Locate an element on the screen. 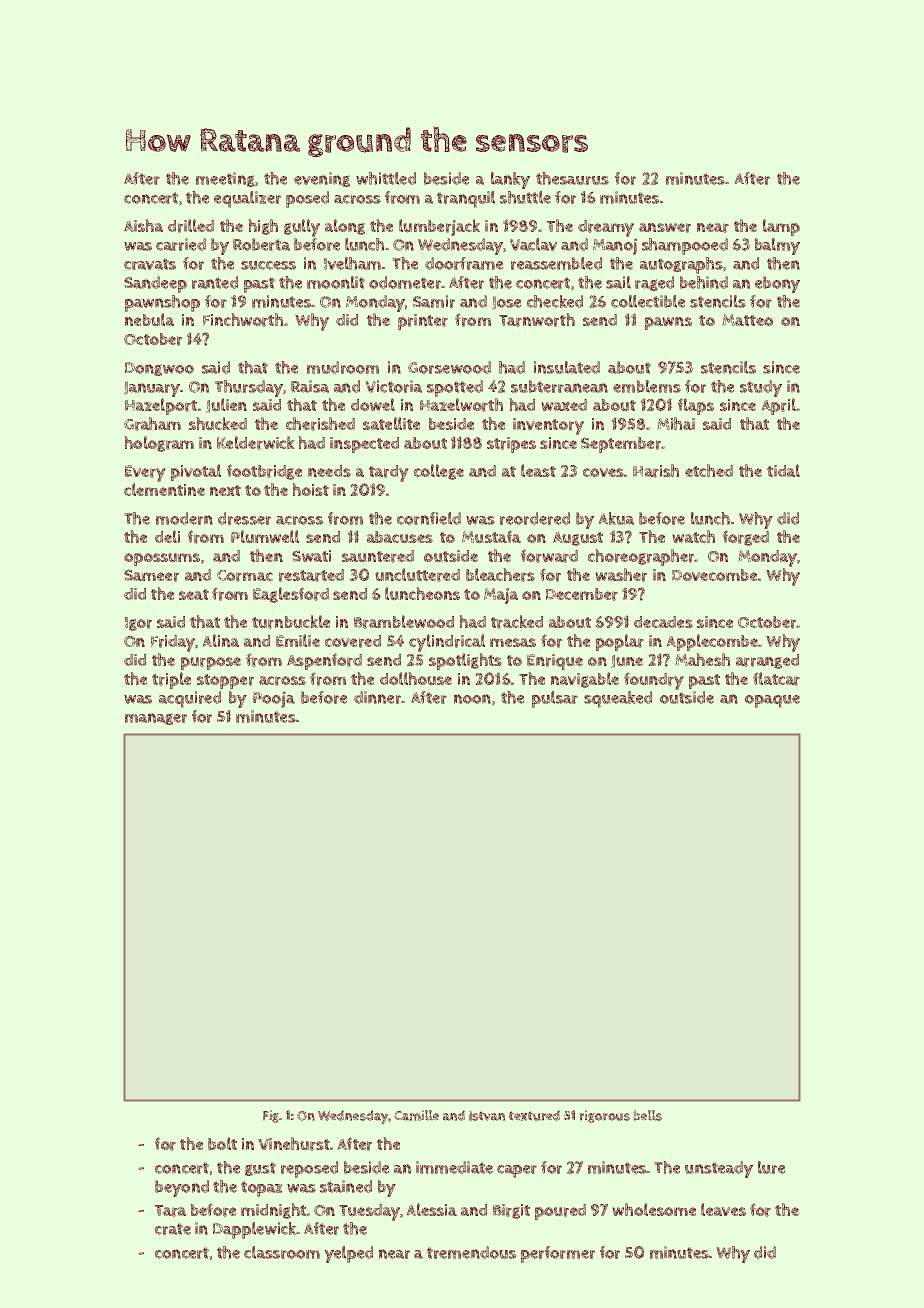 This screenshot has height=1308, width=924. Harish is located at coordinates (656, 471).
